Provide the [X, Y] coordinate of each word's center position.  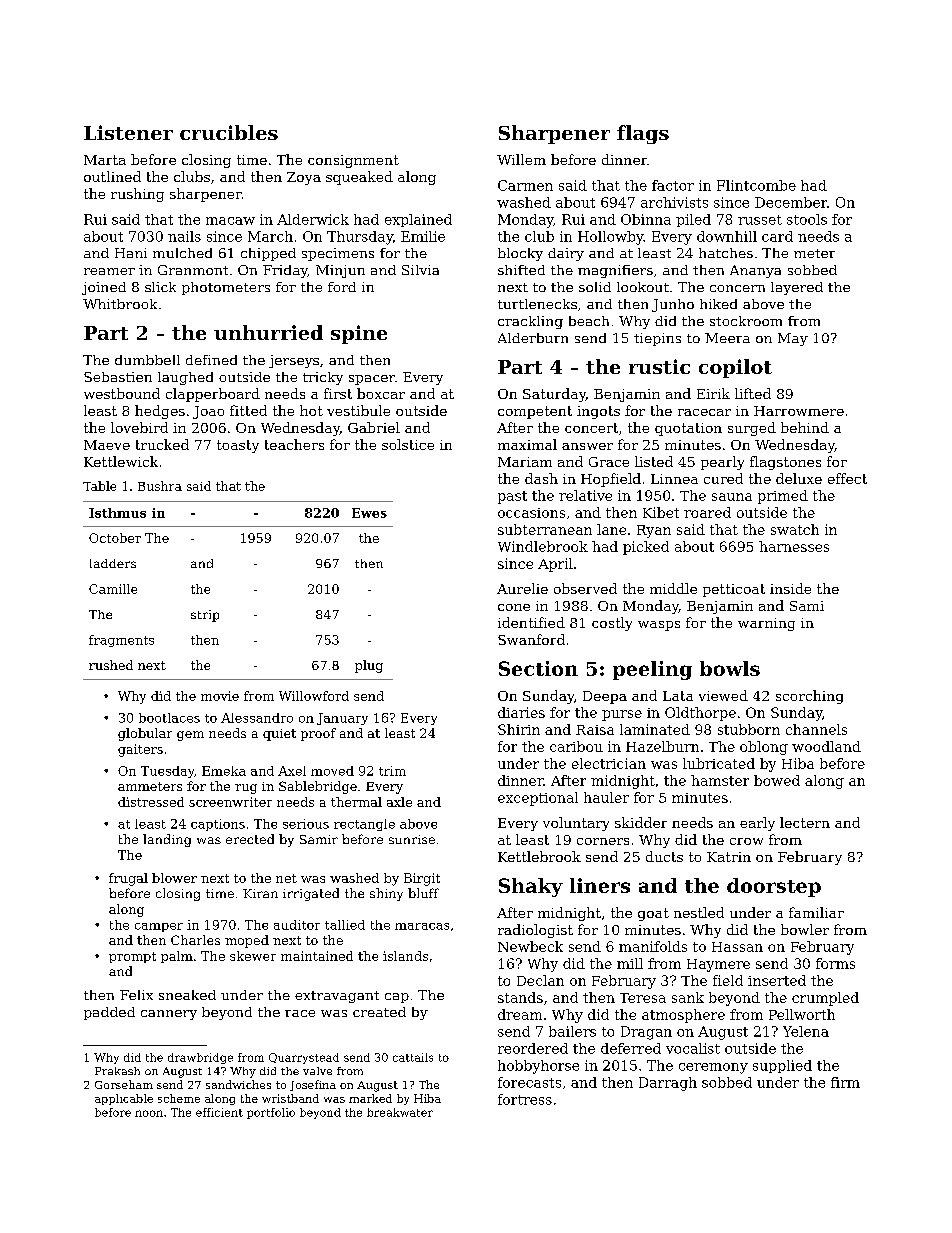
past [512, 497]
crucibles [229, 132]
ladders [113, 563]
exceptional [538, 799]
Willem [521, 159]
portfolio [271, 1113]
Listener [128, 132]
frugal [128, 879]
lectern [805, 822]
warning [766, 624]
